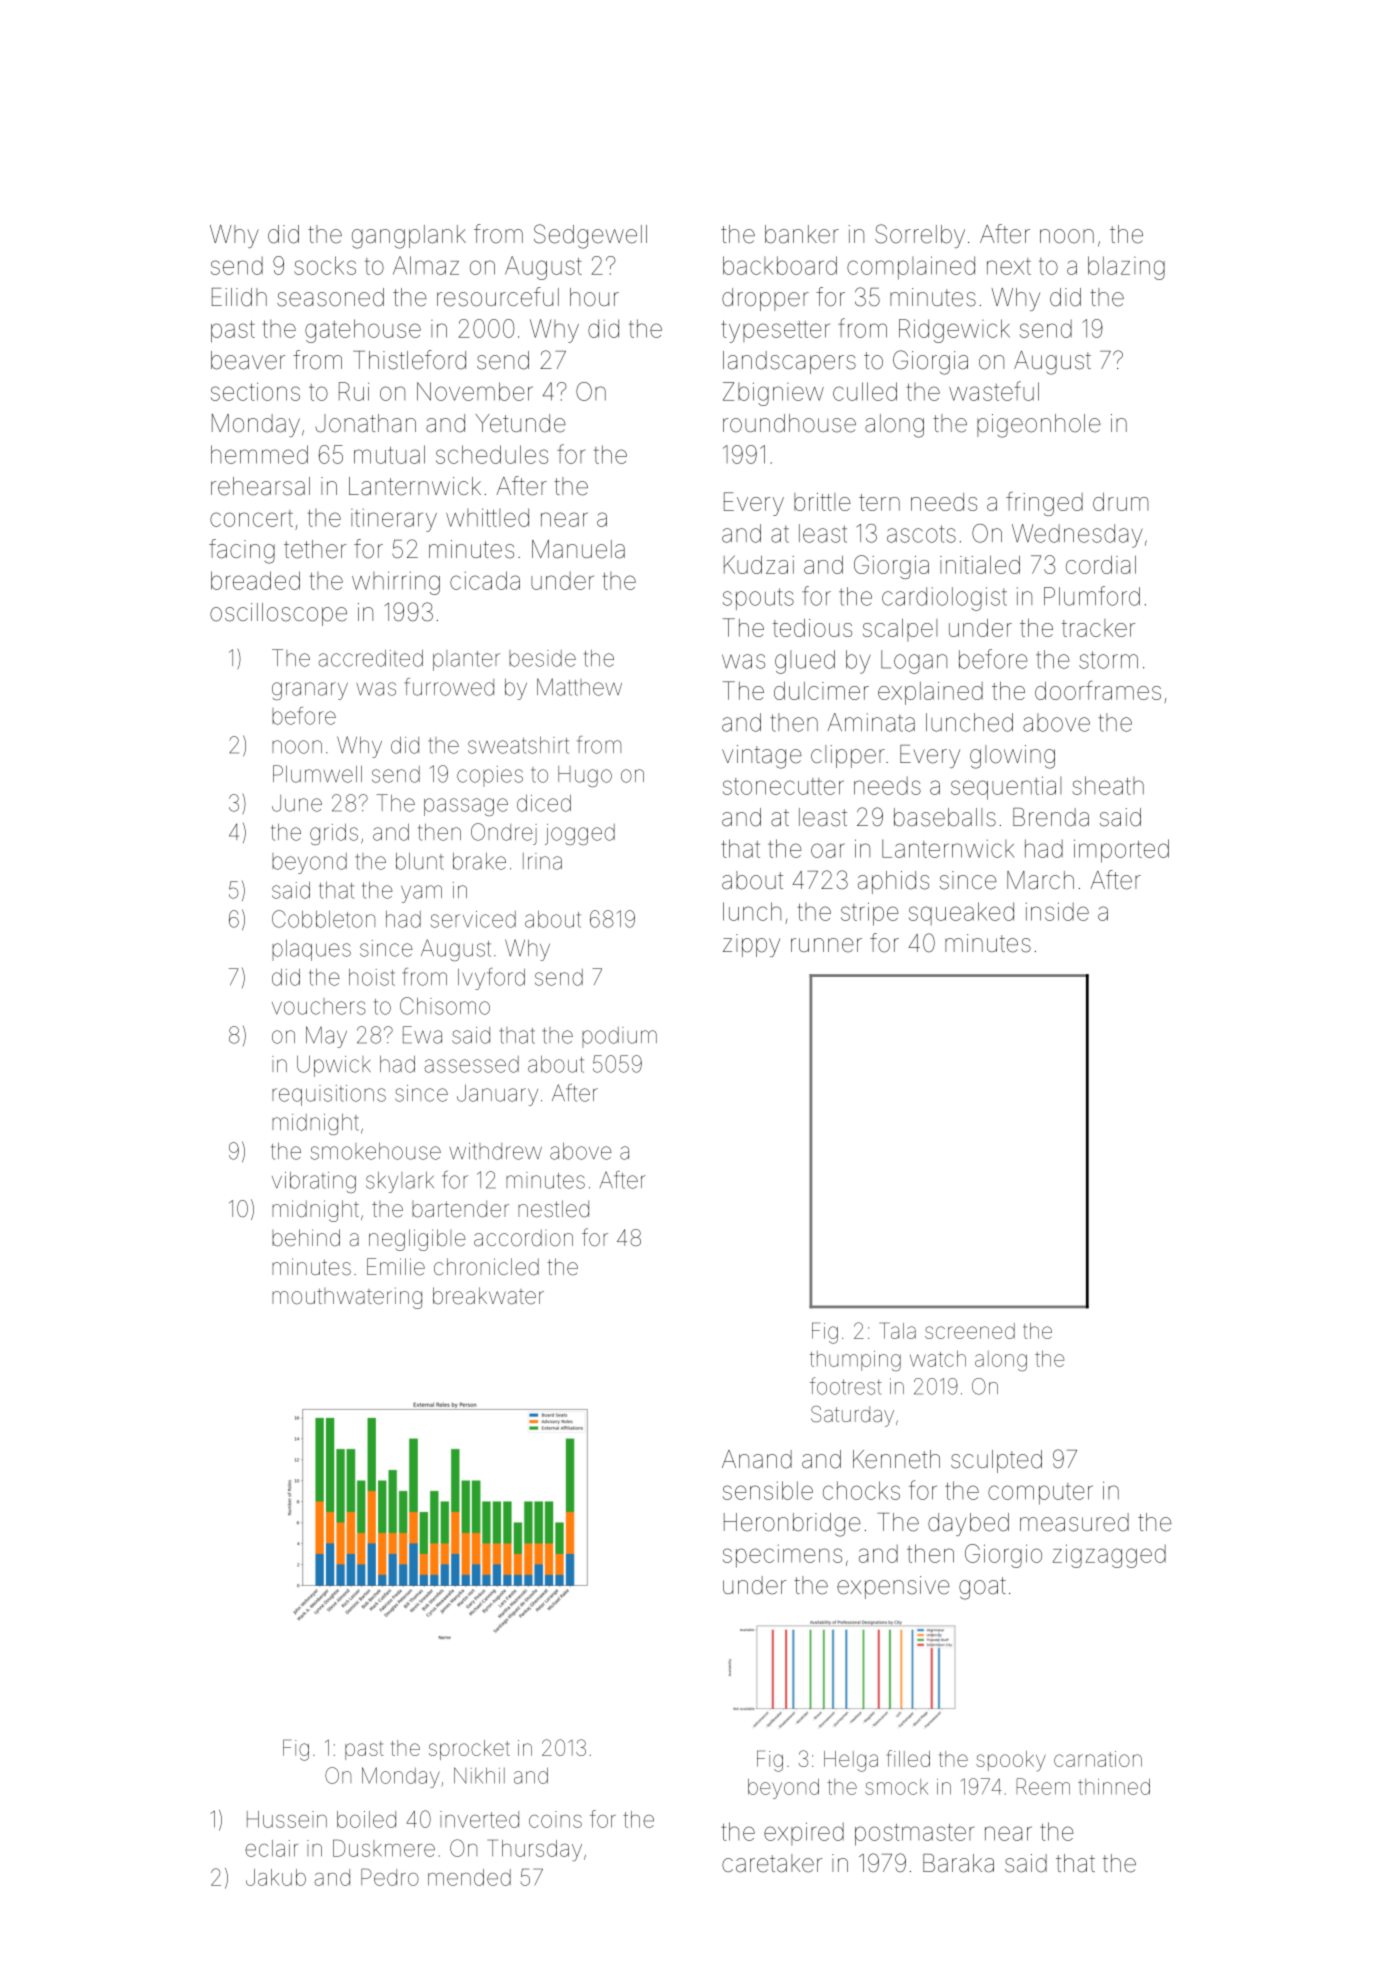  What do you see at coordinates (409, 237) in the screenshot?
I see `gangplank` at bounding box center [409, 237].
